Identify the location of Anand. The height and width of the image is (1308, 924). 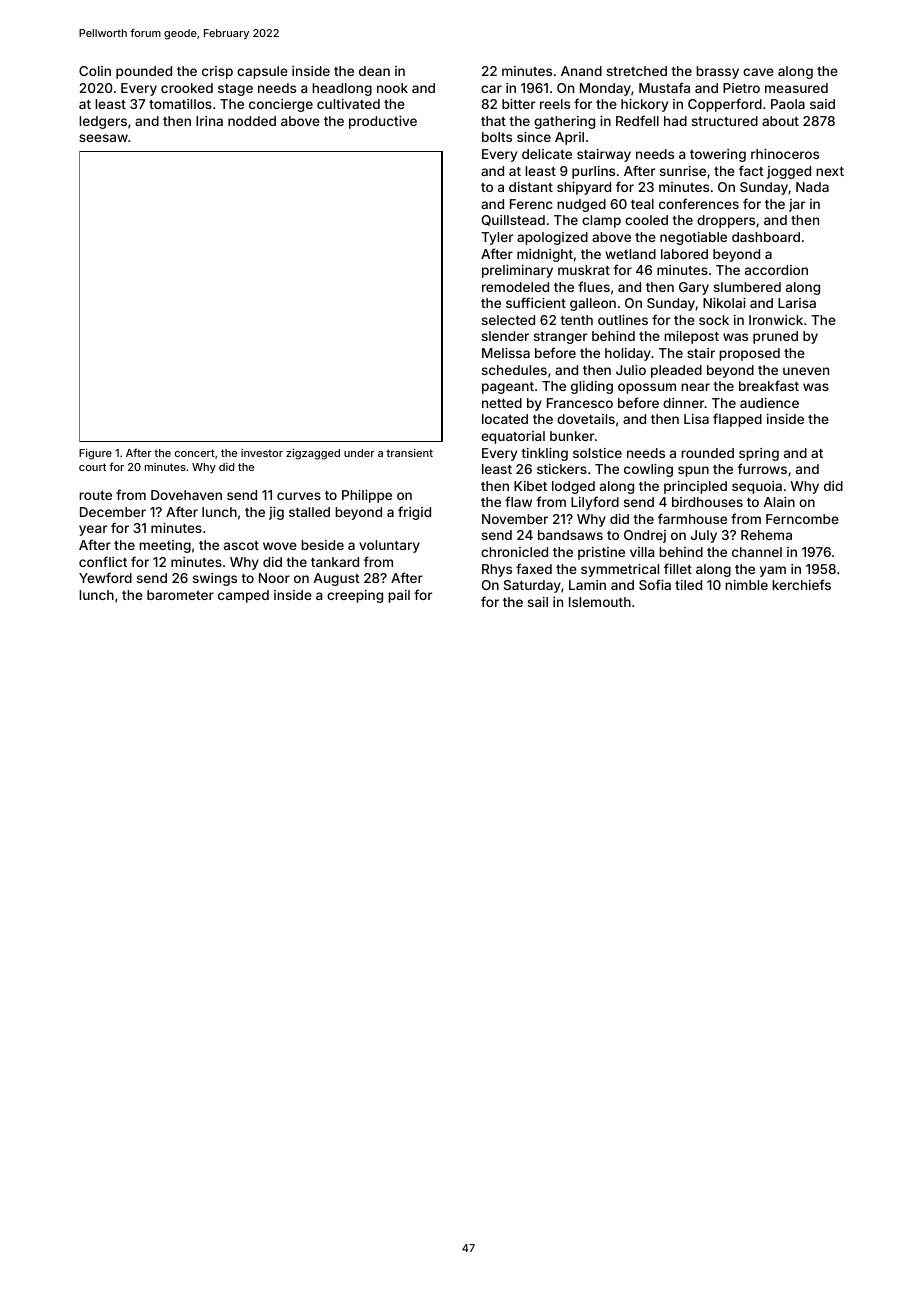
(581, 71).
